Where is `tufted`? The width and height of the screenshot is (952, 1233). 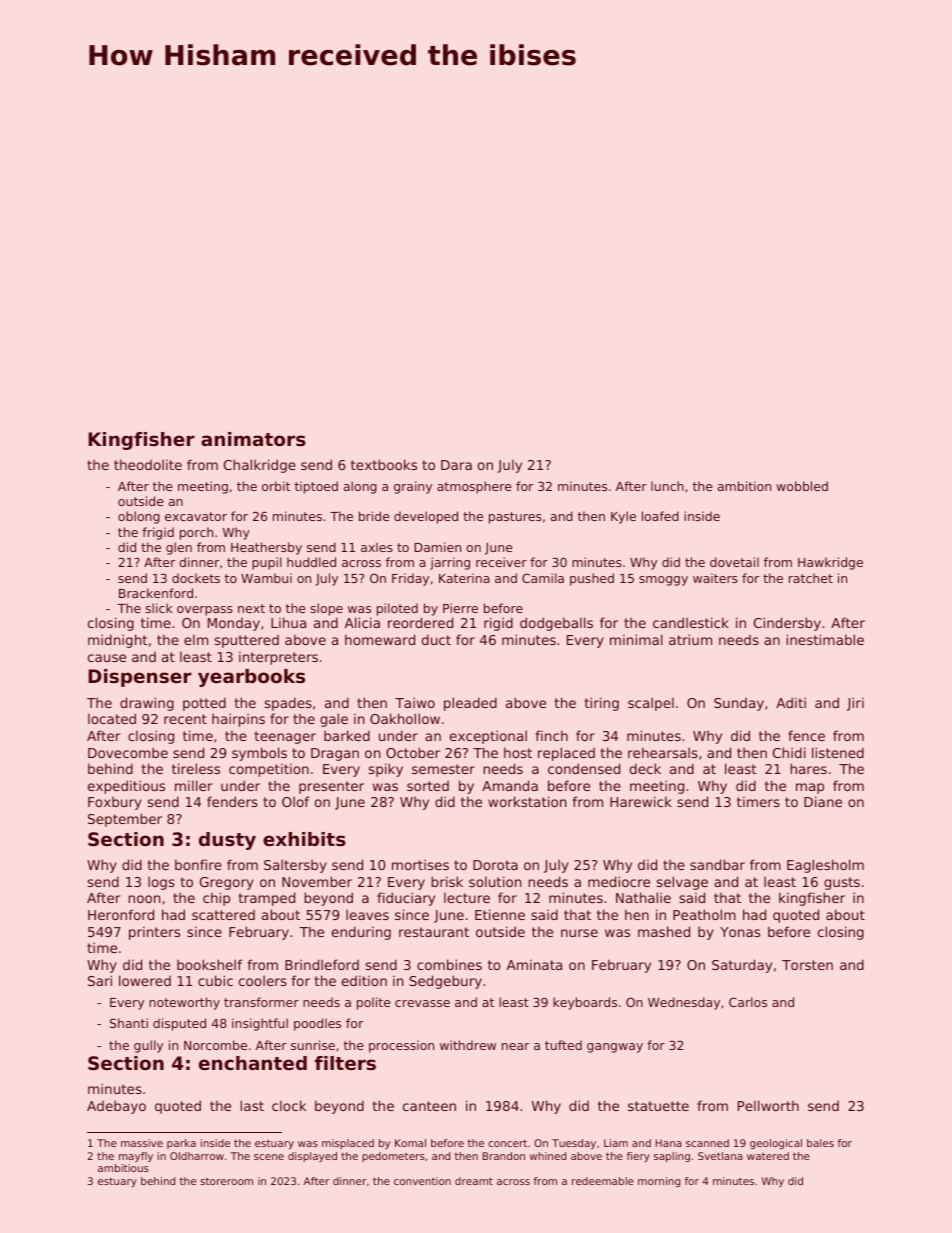
tufted is located at coordinates (563, 1045).
